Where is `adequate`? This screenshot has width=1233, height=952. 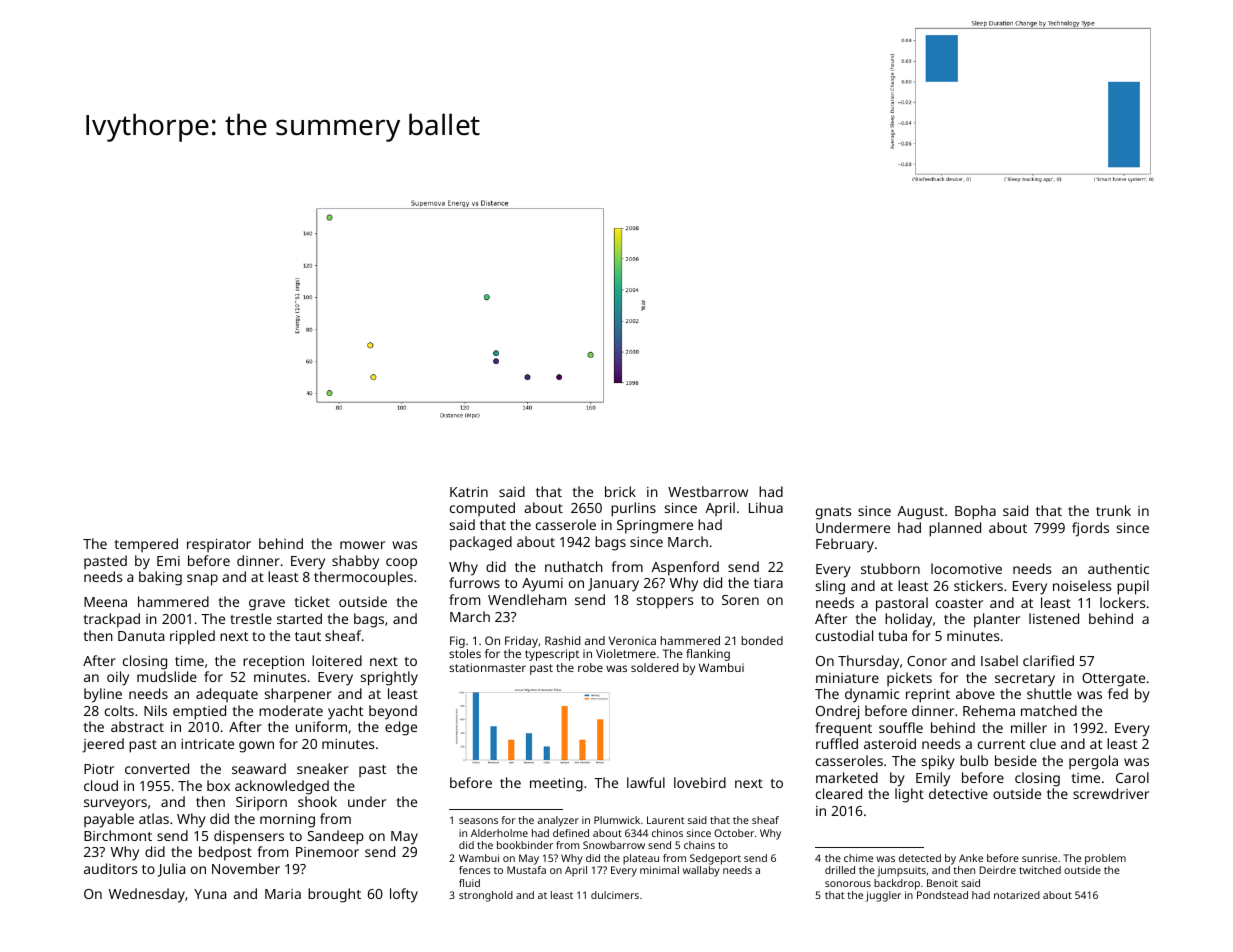 adequate is located at coordinates (227, 695).
